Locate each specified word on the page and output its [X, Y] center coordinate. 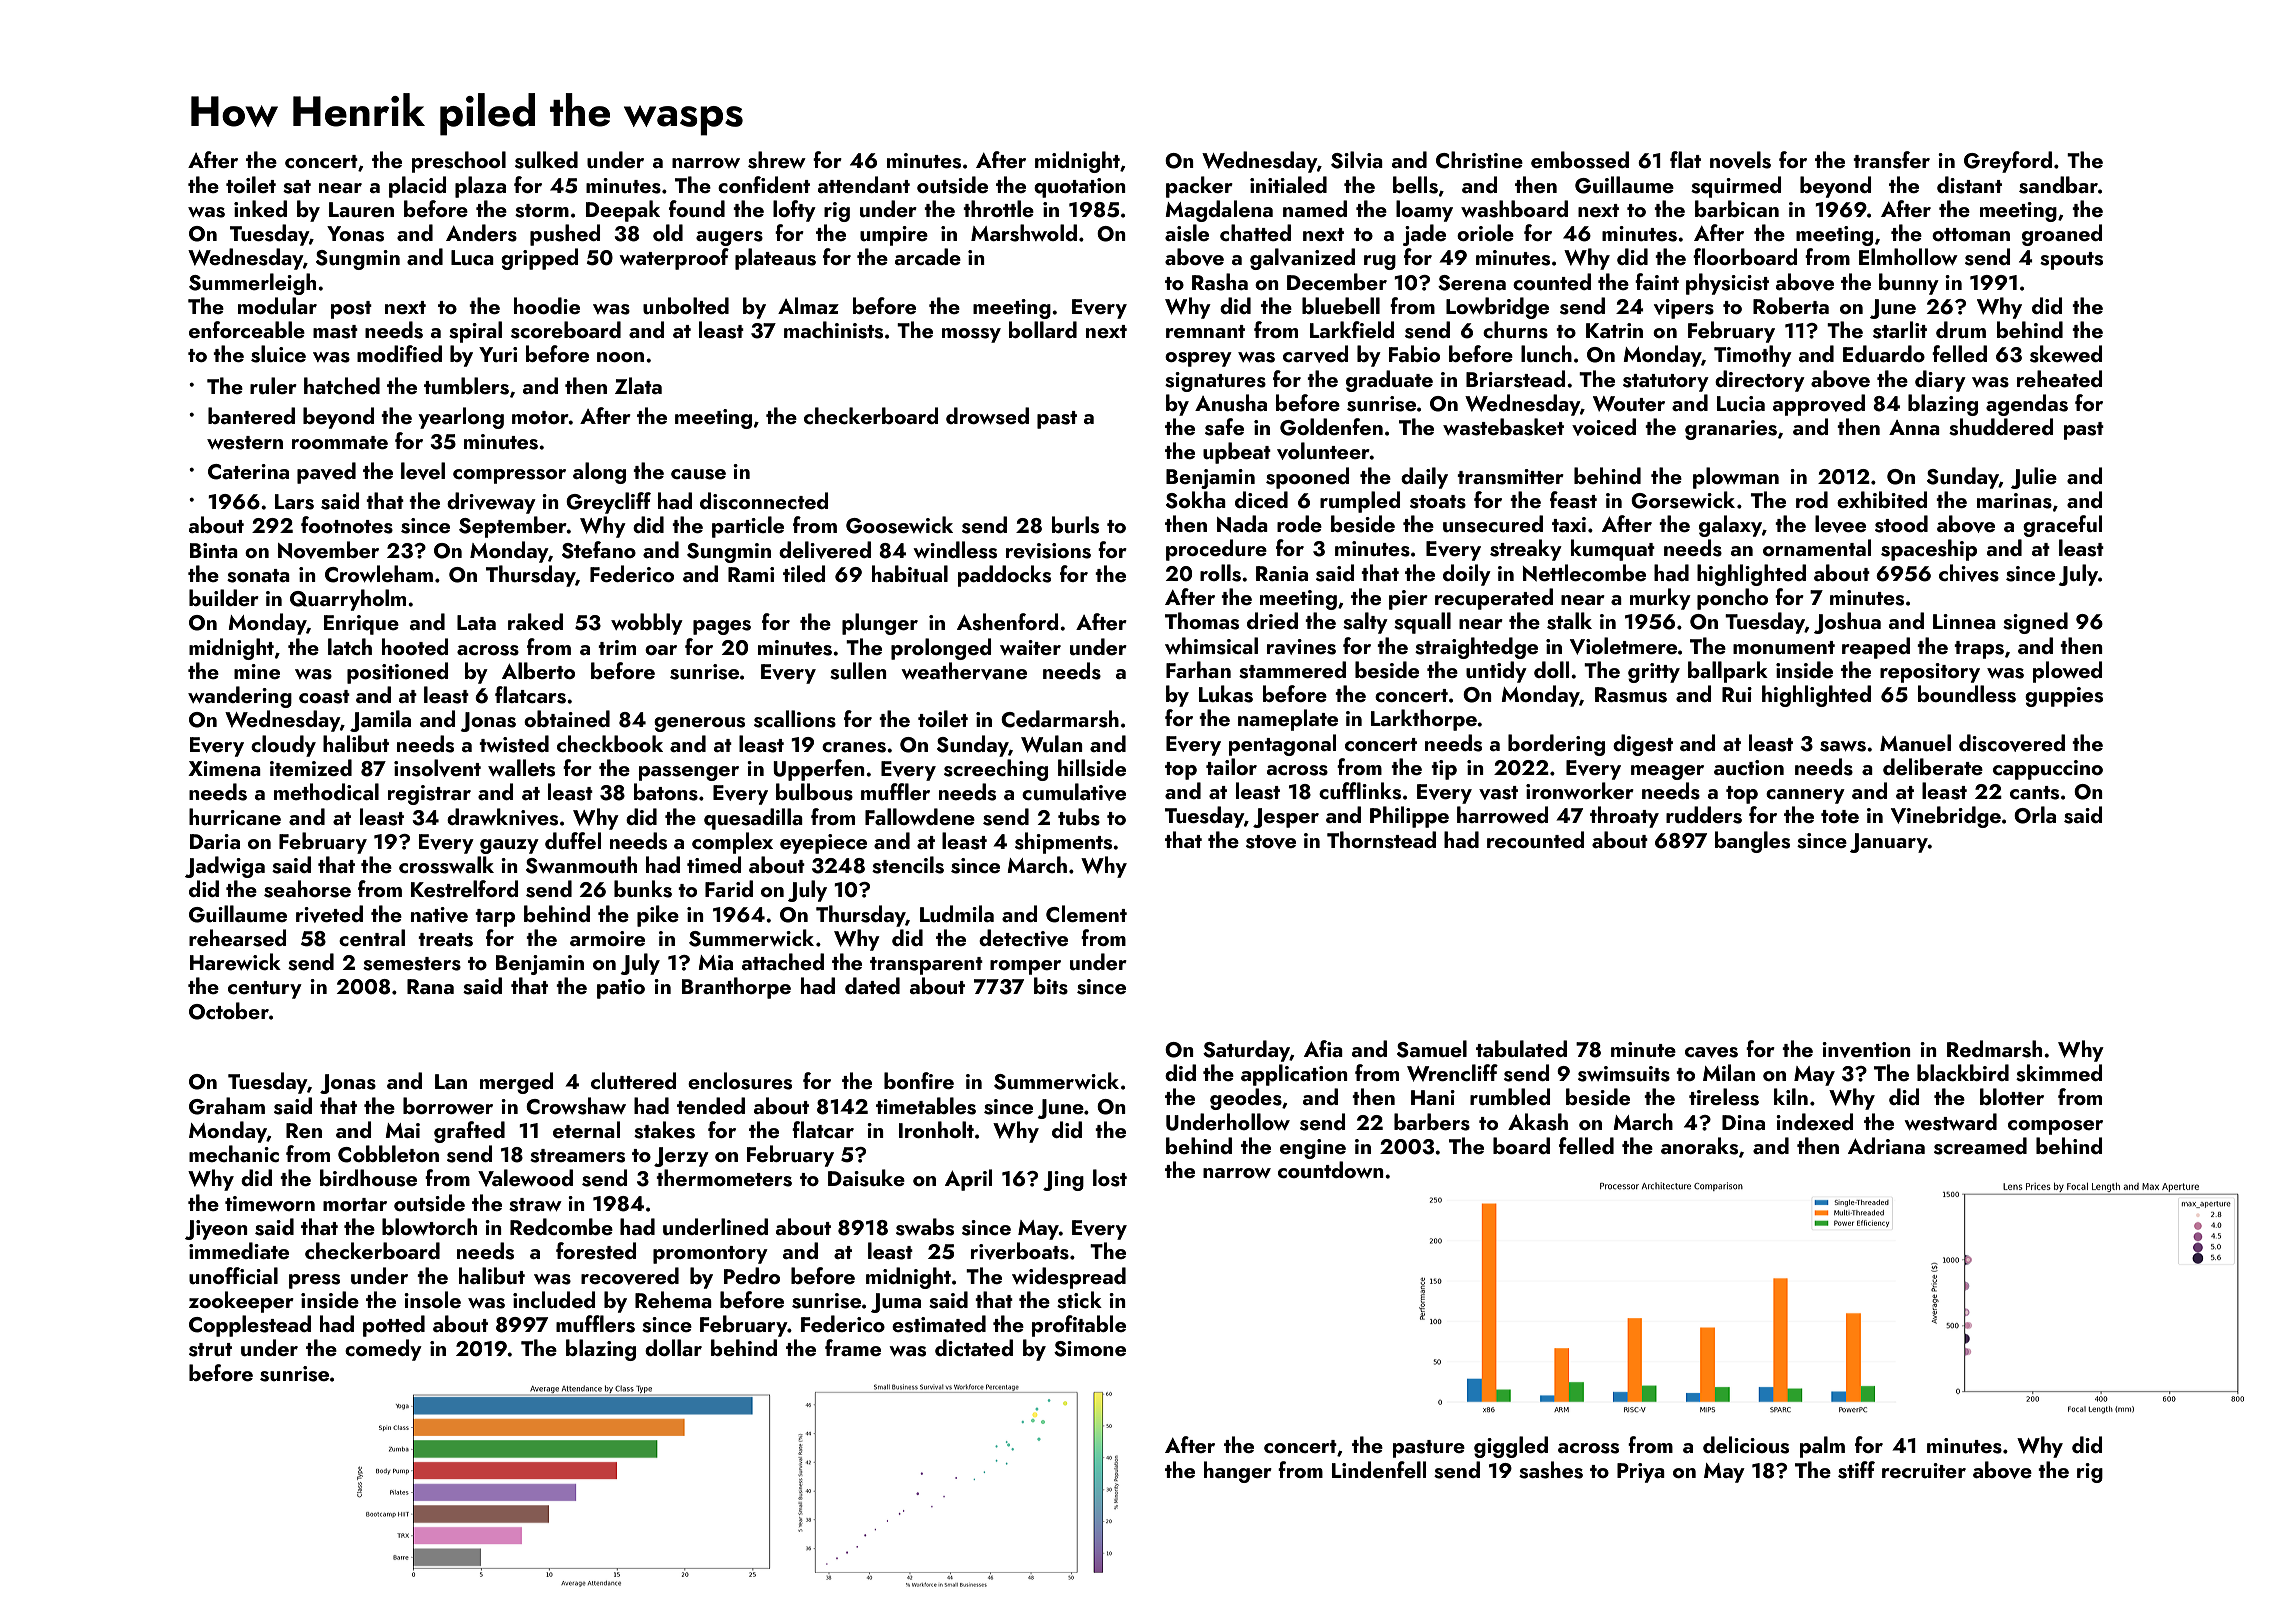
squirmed [1736, 187]
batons [666, 792]
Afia [1323, 1048]
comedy [383, 1350]
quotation [1080, 188]
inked [260, 208]
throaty [1624, 817]
